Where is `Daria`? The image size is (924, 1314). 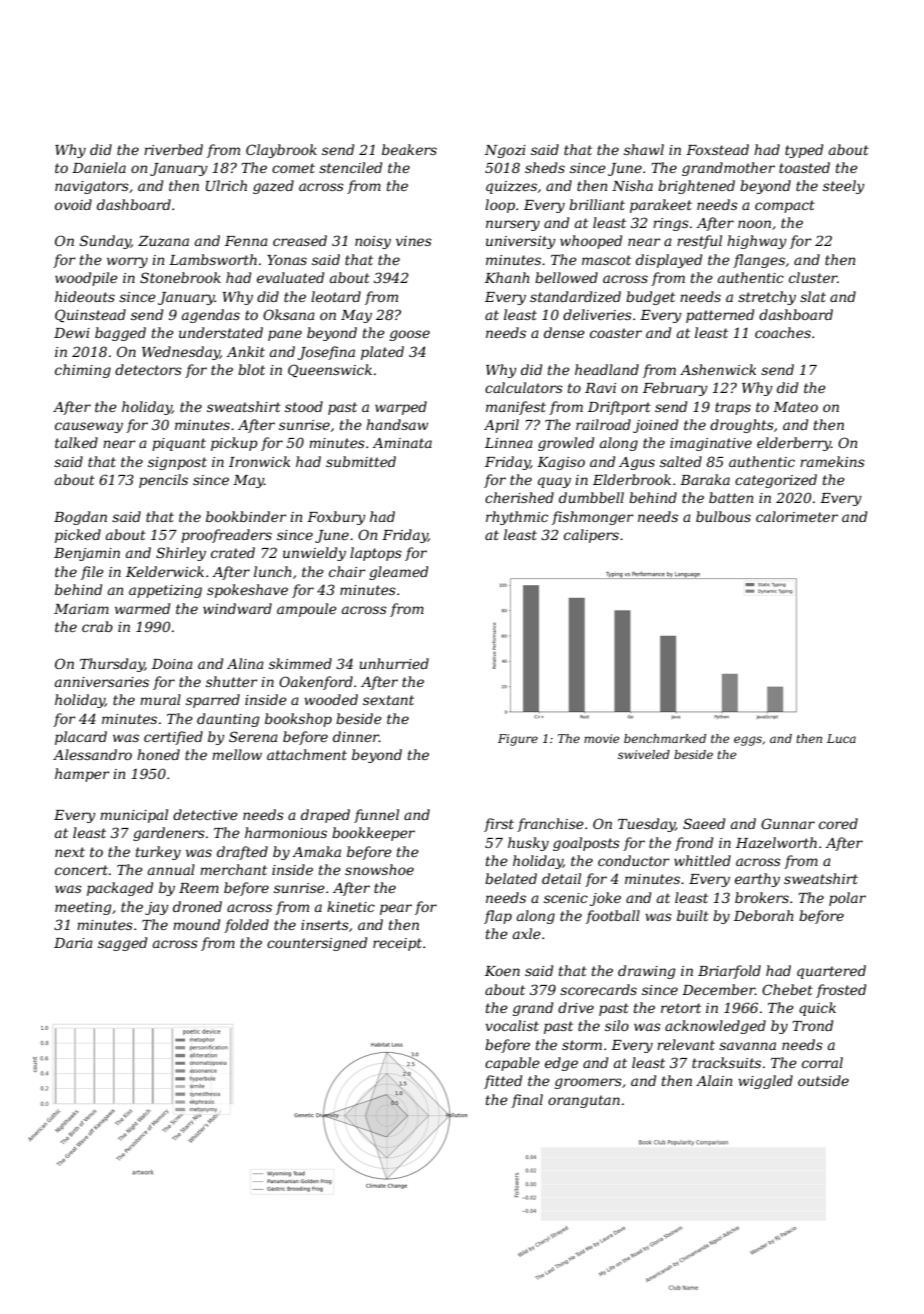 Daria is located at coordinates (73, 943).
